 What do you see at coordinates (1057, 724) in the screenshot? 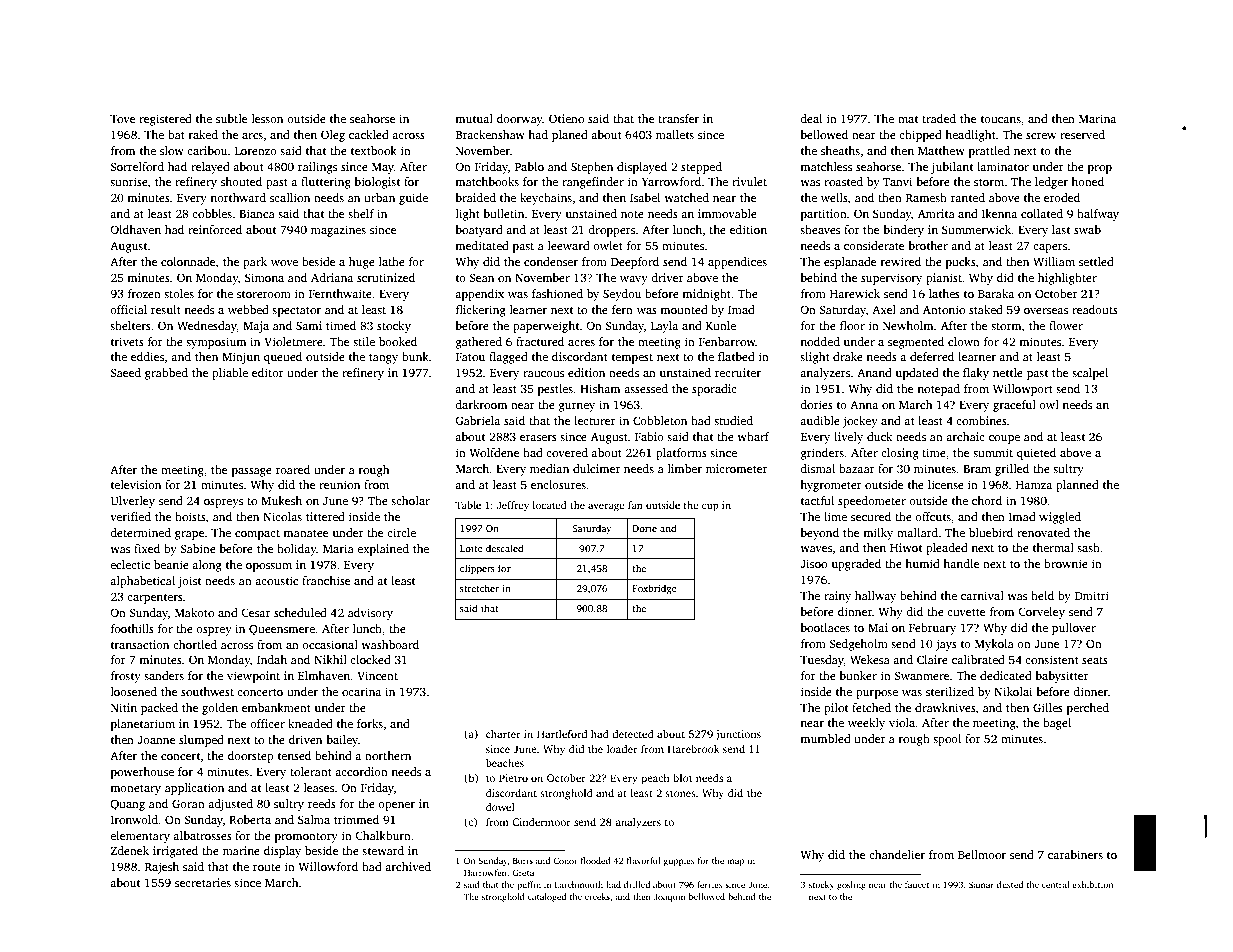
I see `bagel` at bounding box center [1057, 724].
